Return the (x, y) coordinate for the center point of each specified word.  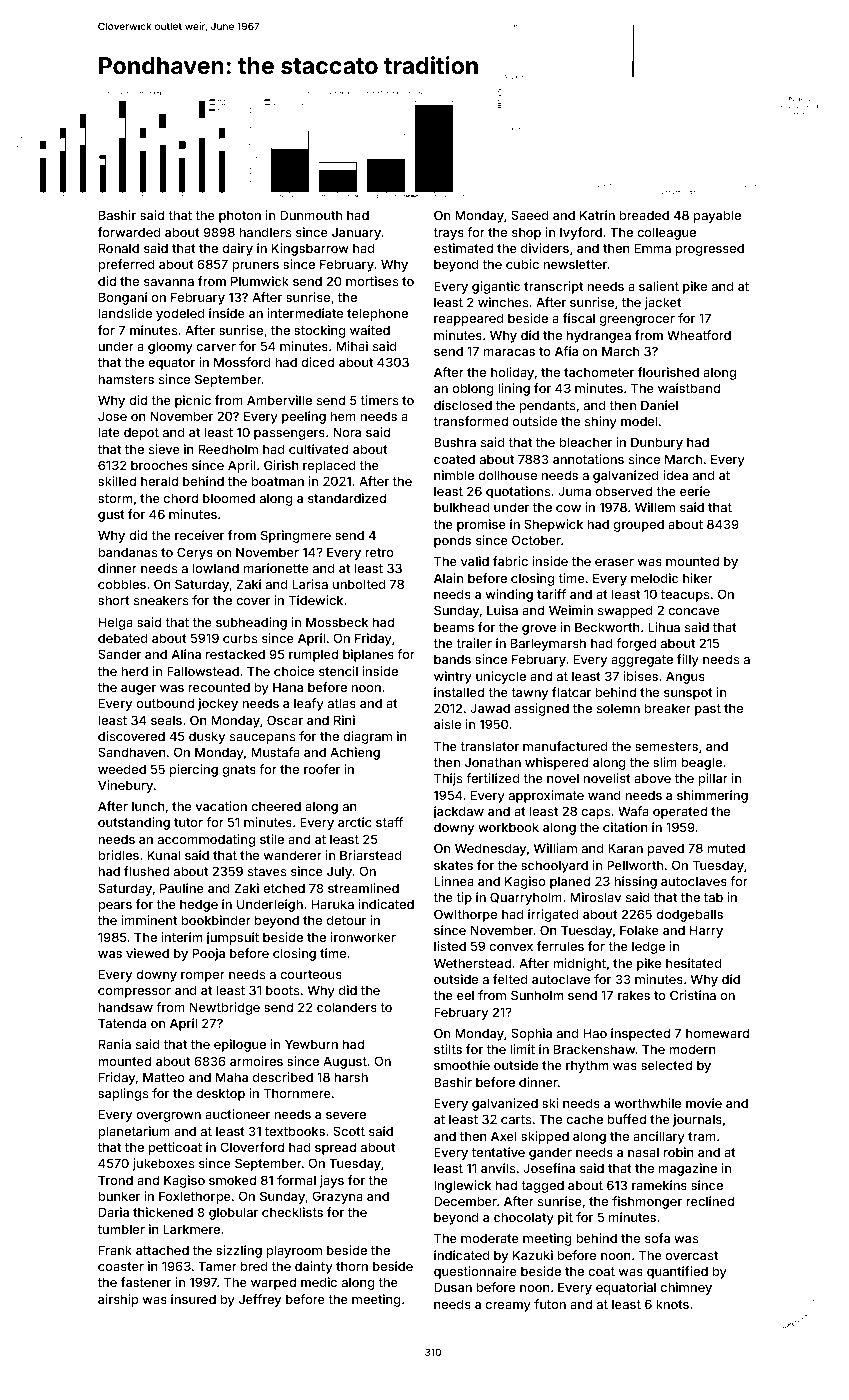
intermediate (305, 313)
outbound (165, 703)
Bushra (455, 442)
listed (450, 946)
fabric (510, 561)
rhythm (587, 1066)
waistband (689, 388)
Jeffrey (260, 1300)
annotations (588, 459)
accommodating (206, 840)
